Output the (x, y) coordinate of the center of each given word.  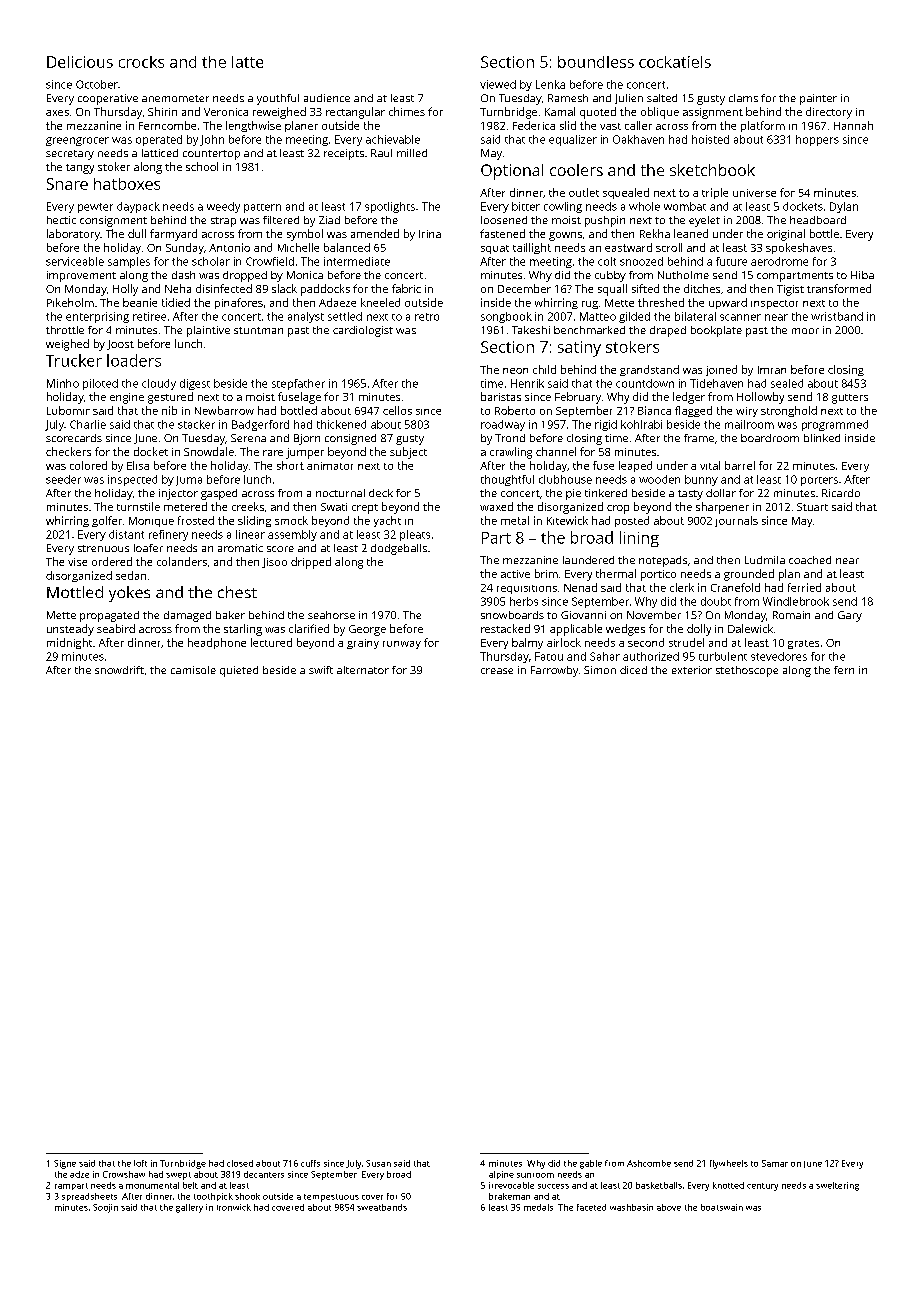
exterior (692, 670)
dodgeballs (399, 549)
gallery (189, 1208)
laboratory (73, 235)
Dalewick (750, 628)
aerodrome (779, 261)
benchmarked (589, 330)
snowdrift (119, 670)
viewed (498, 84)
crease (497, 671)
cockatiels (675, 62)
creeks (248, 506)
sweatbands (382, 1207)
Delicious (80, 62)
